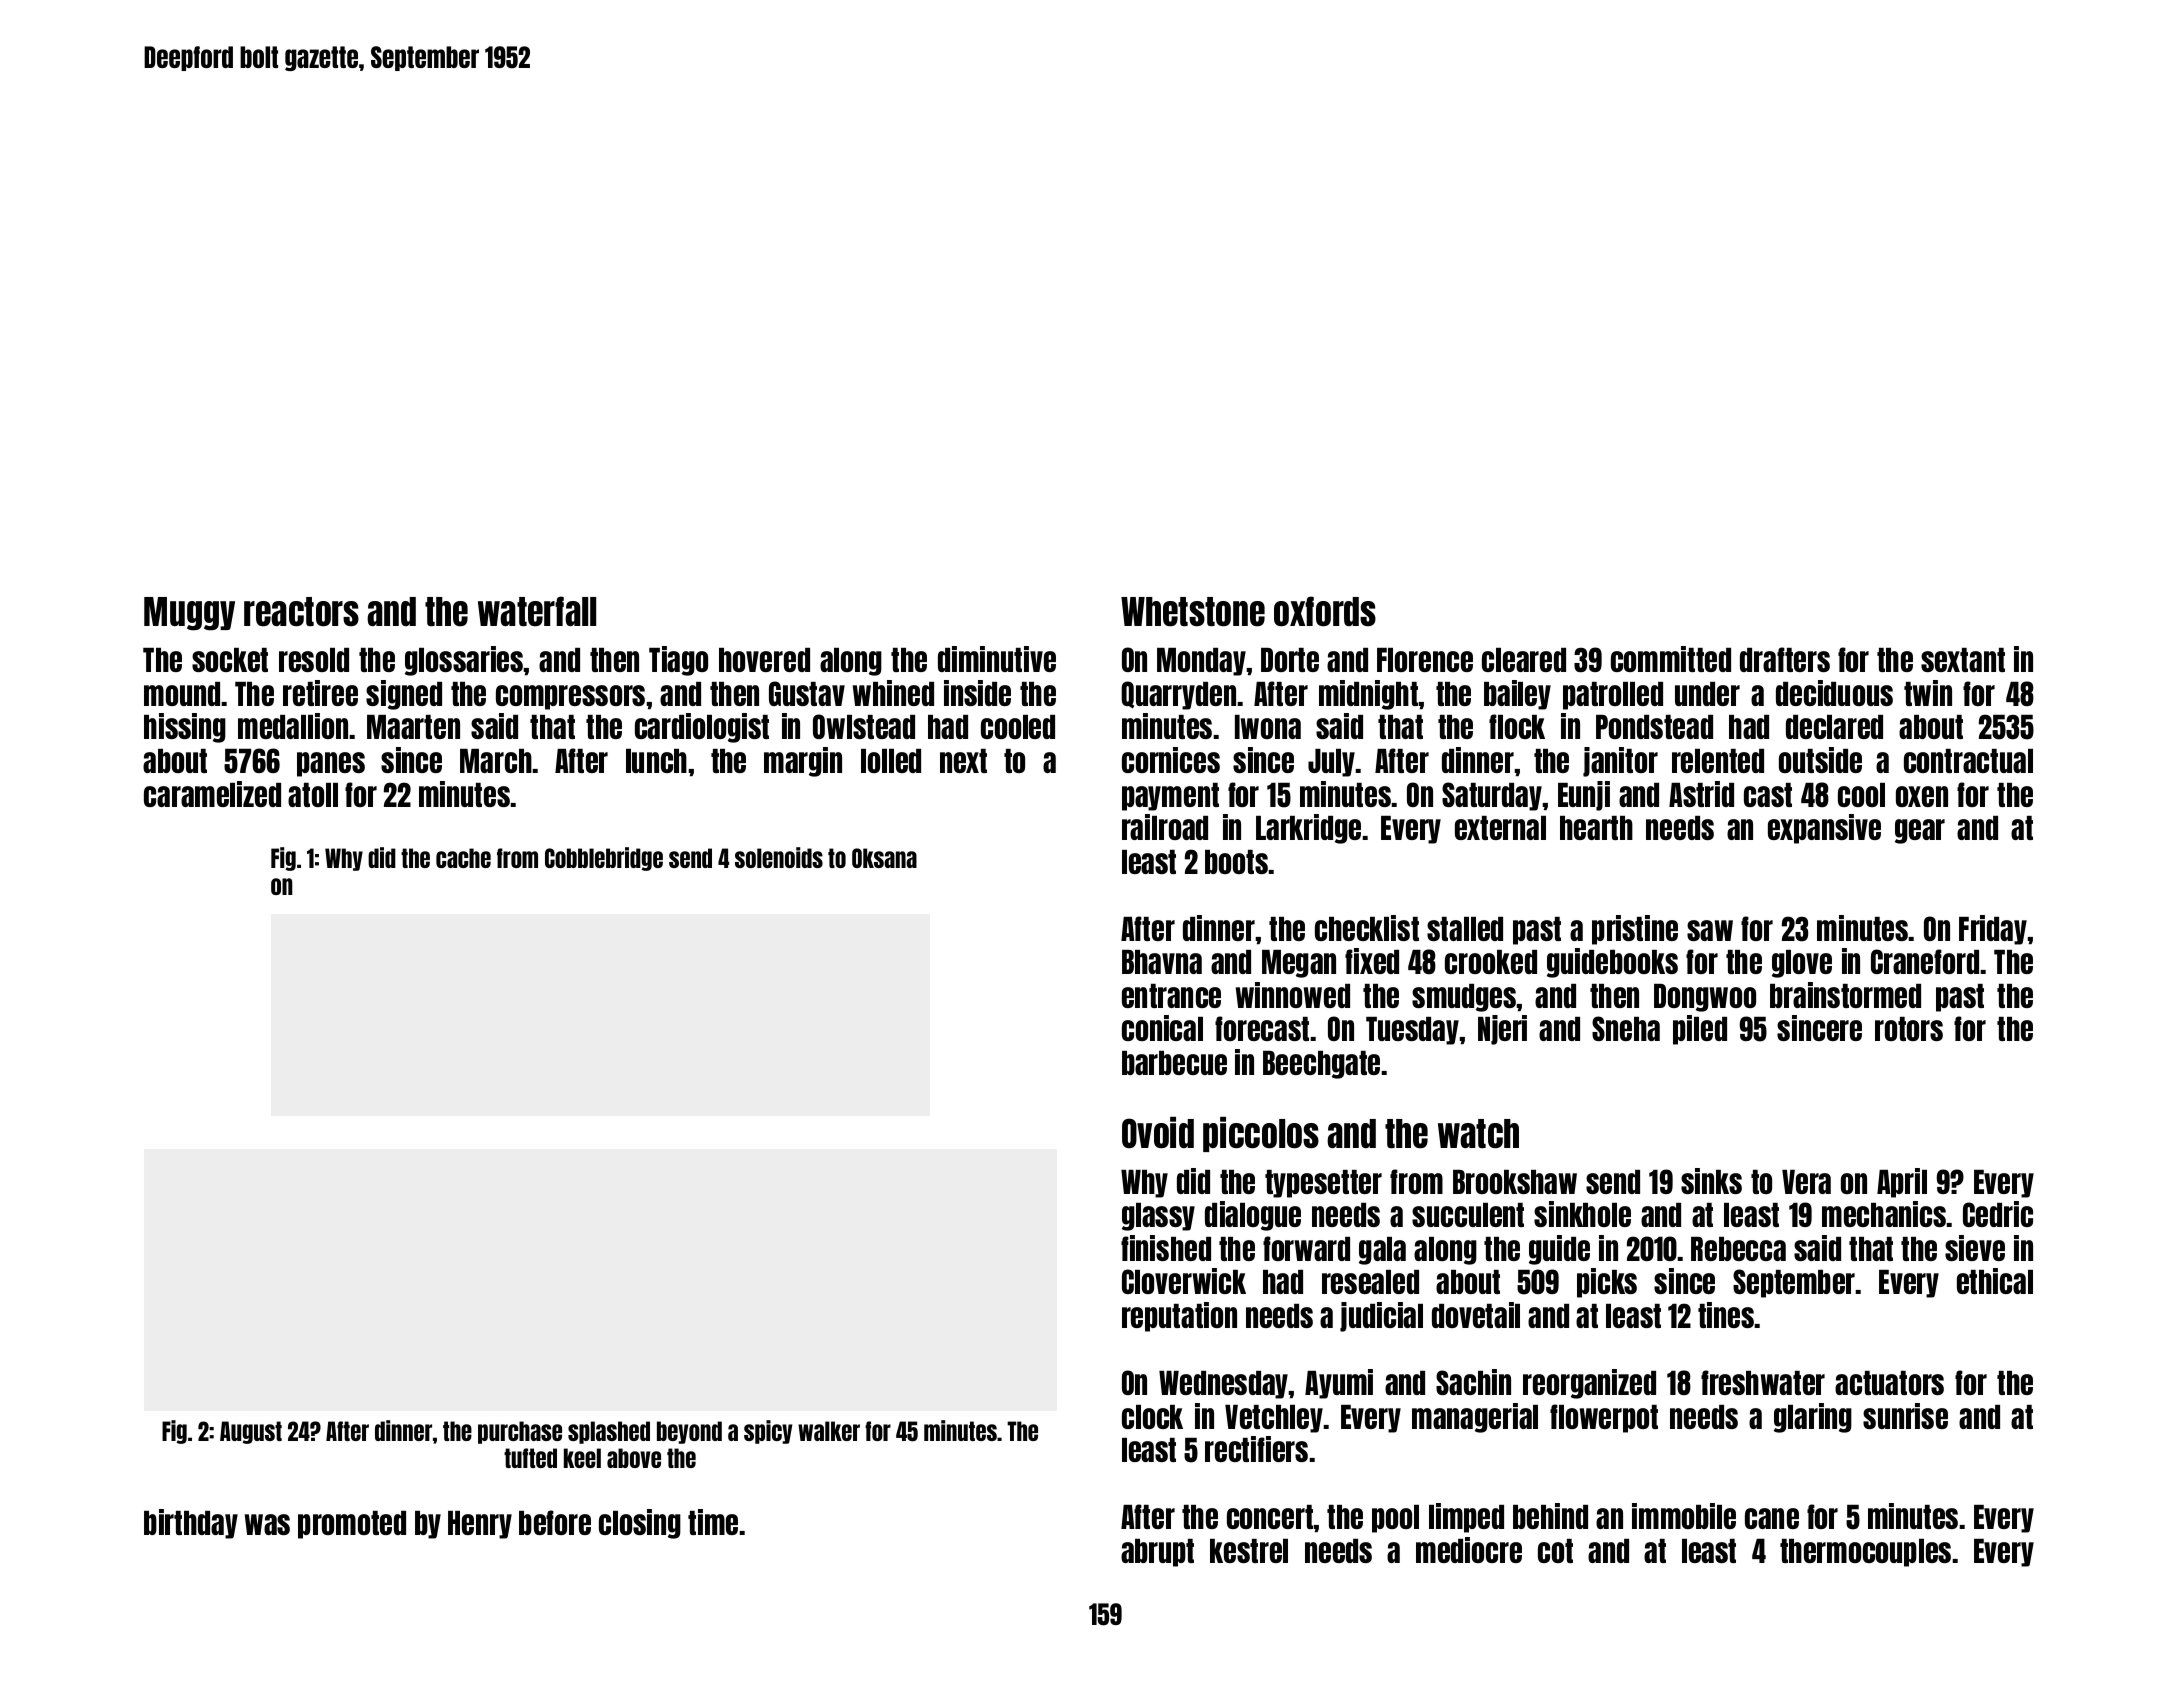 This screenshot has width=2178, height=1683. Describe the element at coordinates (191, 1524) in the screenshot. I see `birthday` at that location.
